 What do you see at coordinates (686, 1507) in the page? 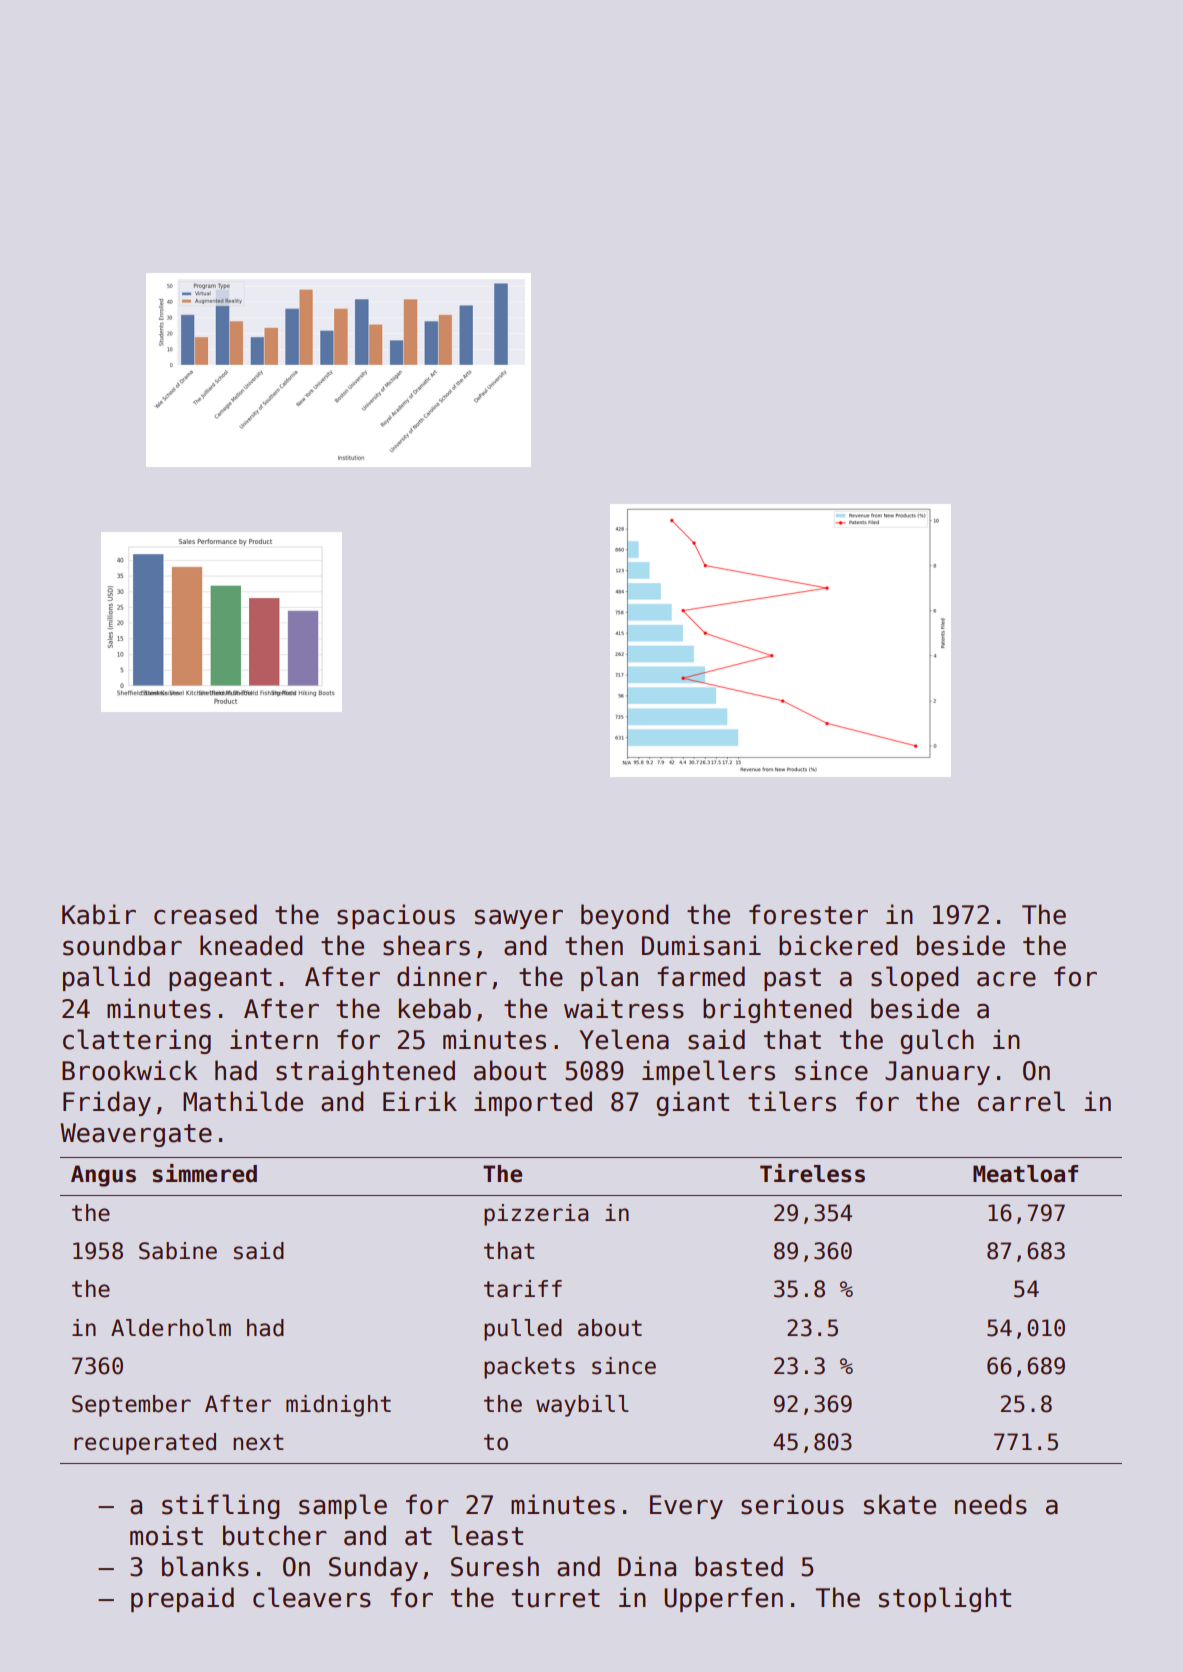
I see `Every` at bounding box center [686, 1507].
